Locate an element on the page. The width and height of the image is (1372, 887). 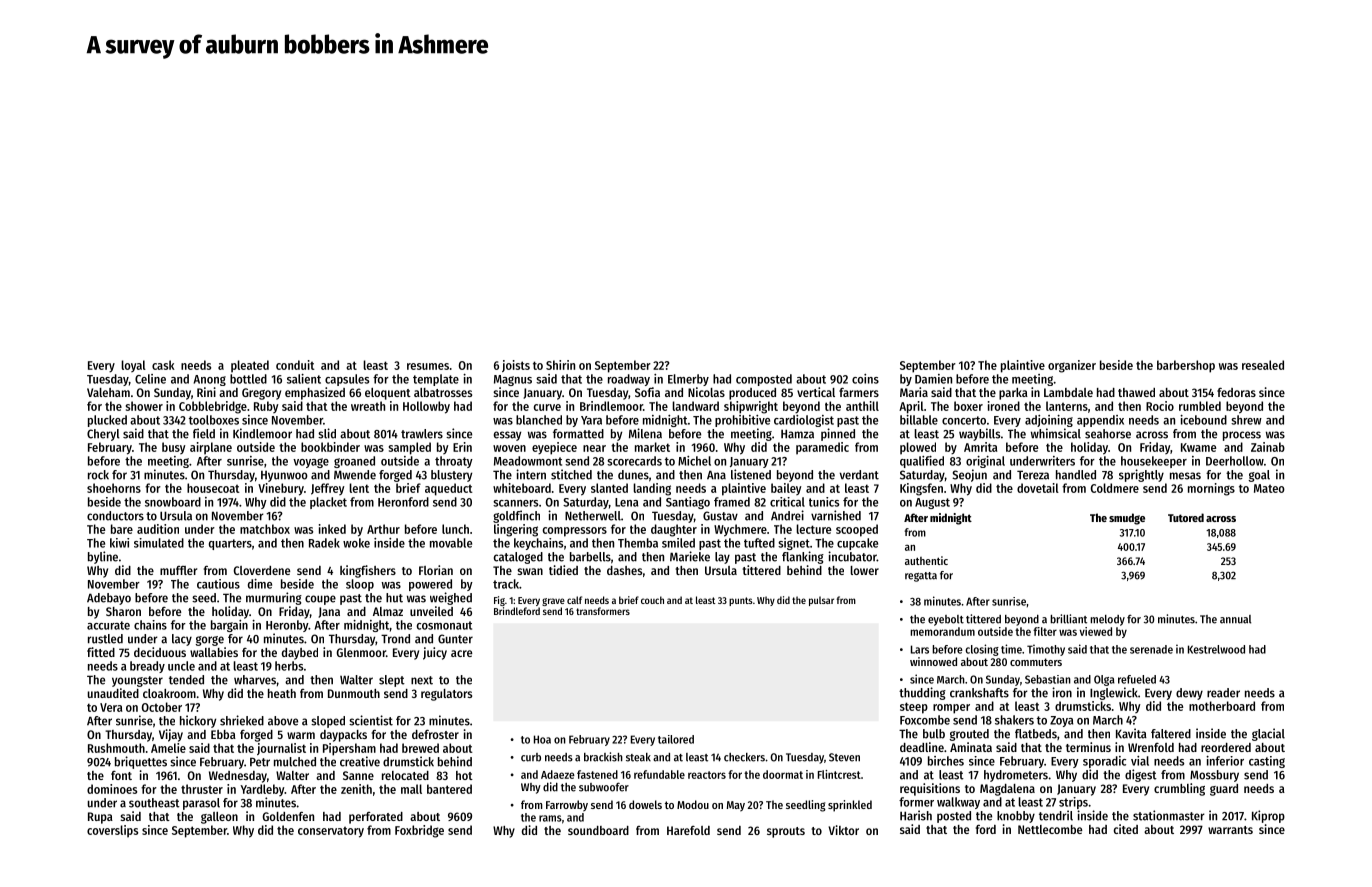
coins is located at coordinates (865, 379).
